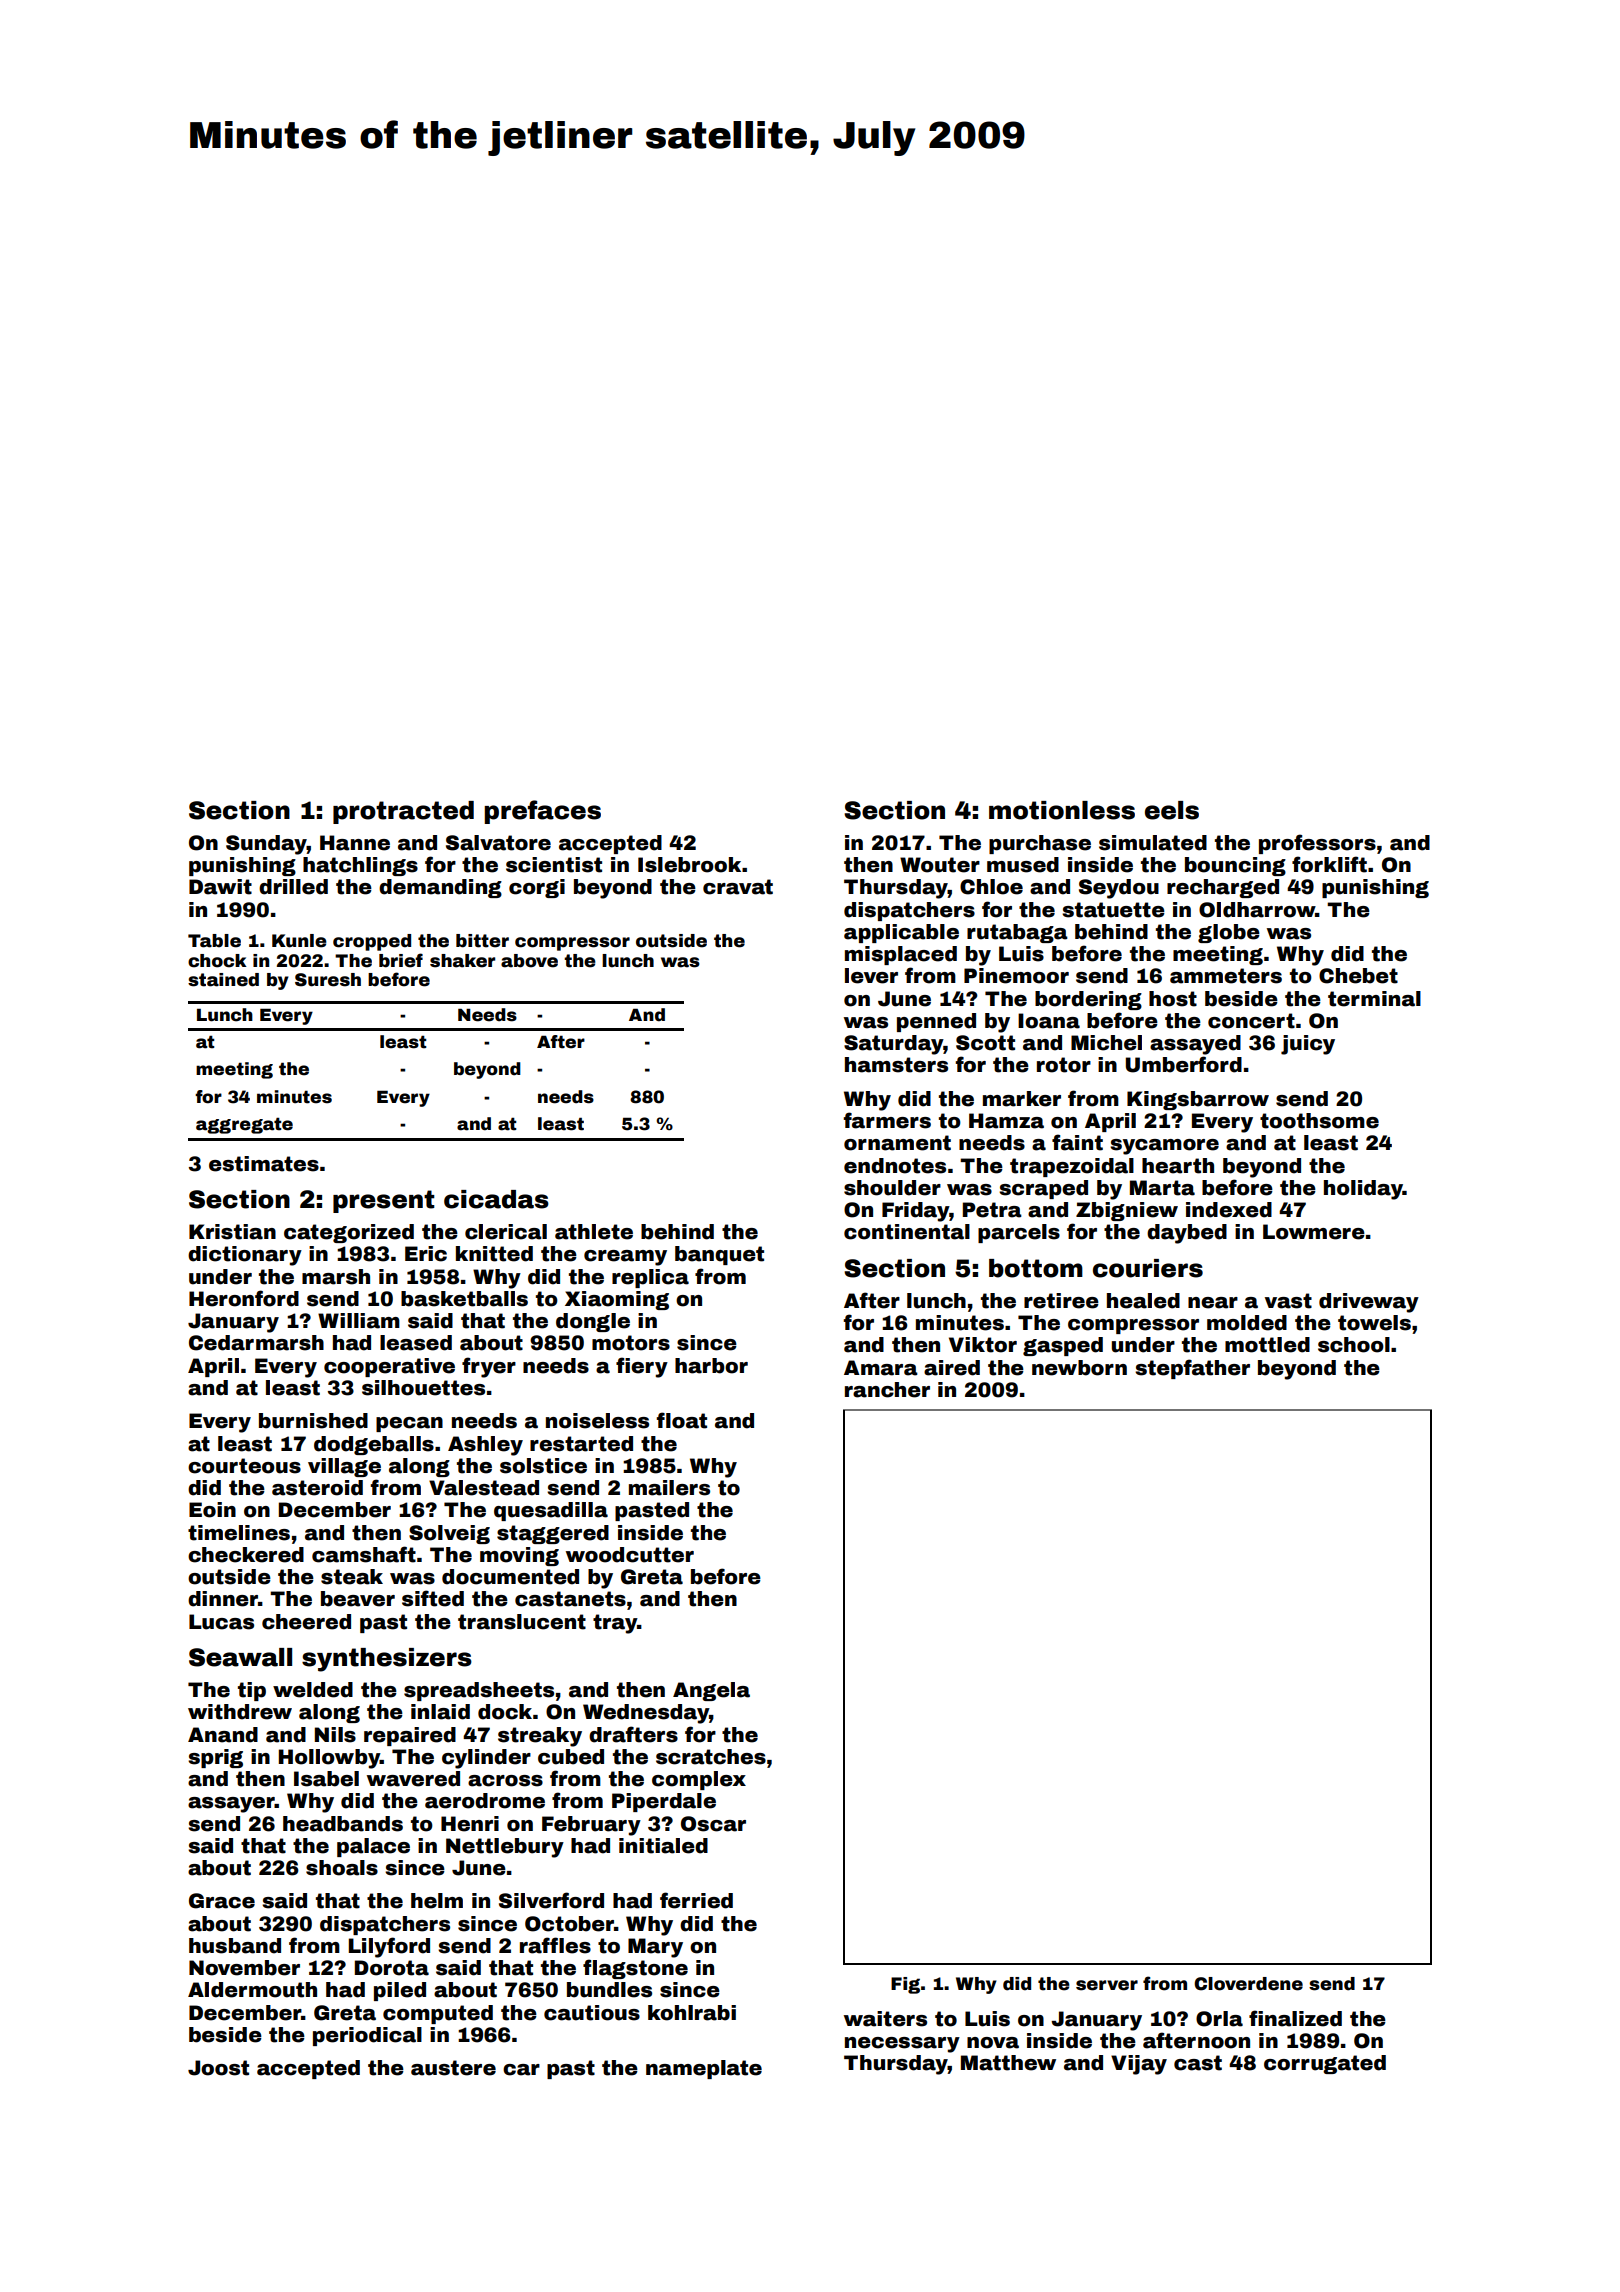  Describe the element at coordinates (1172, 810) in the screenshot. I see `eels` at that location.
